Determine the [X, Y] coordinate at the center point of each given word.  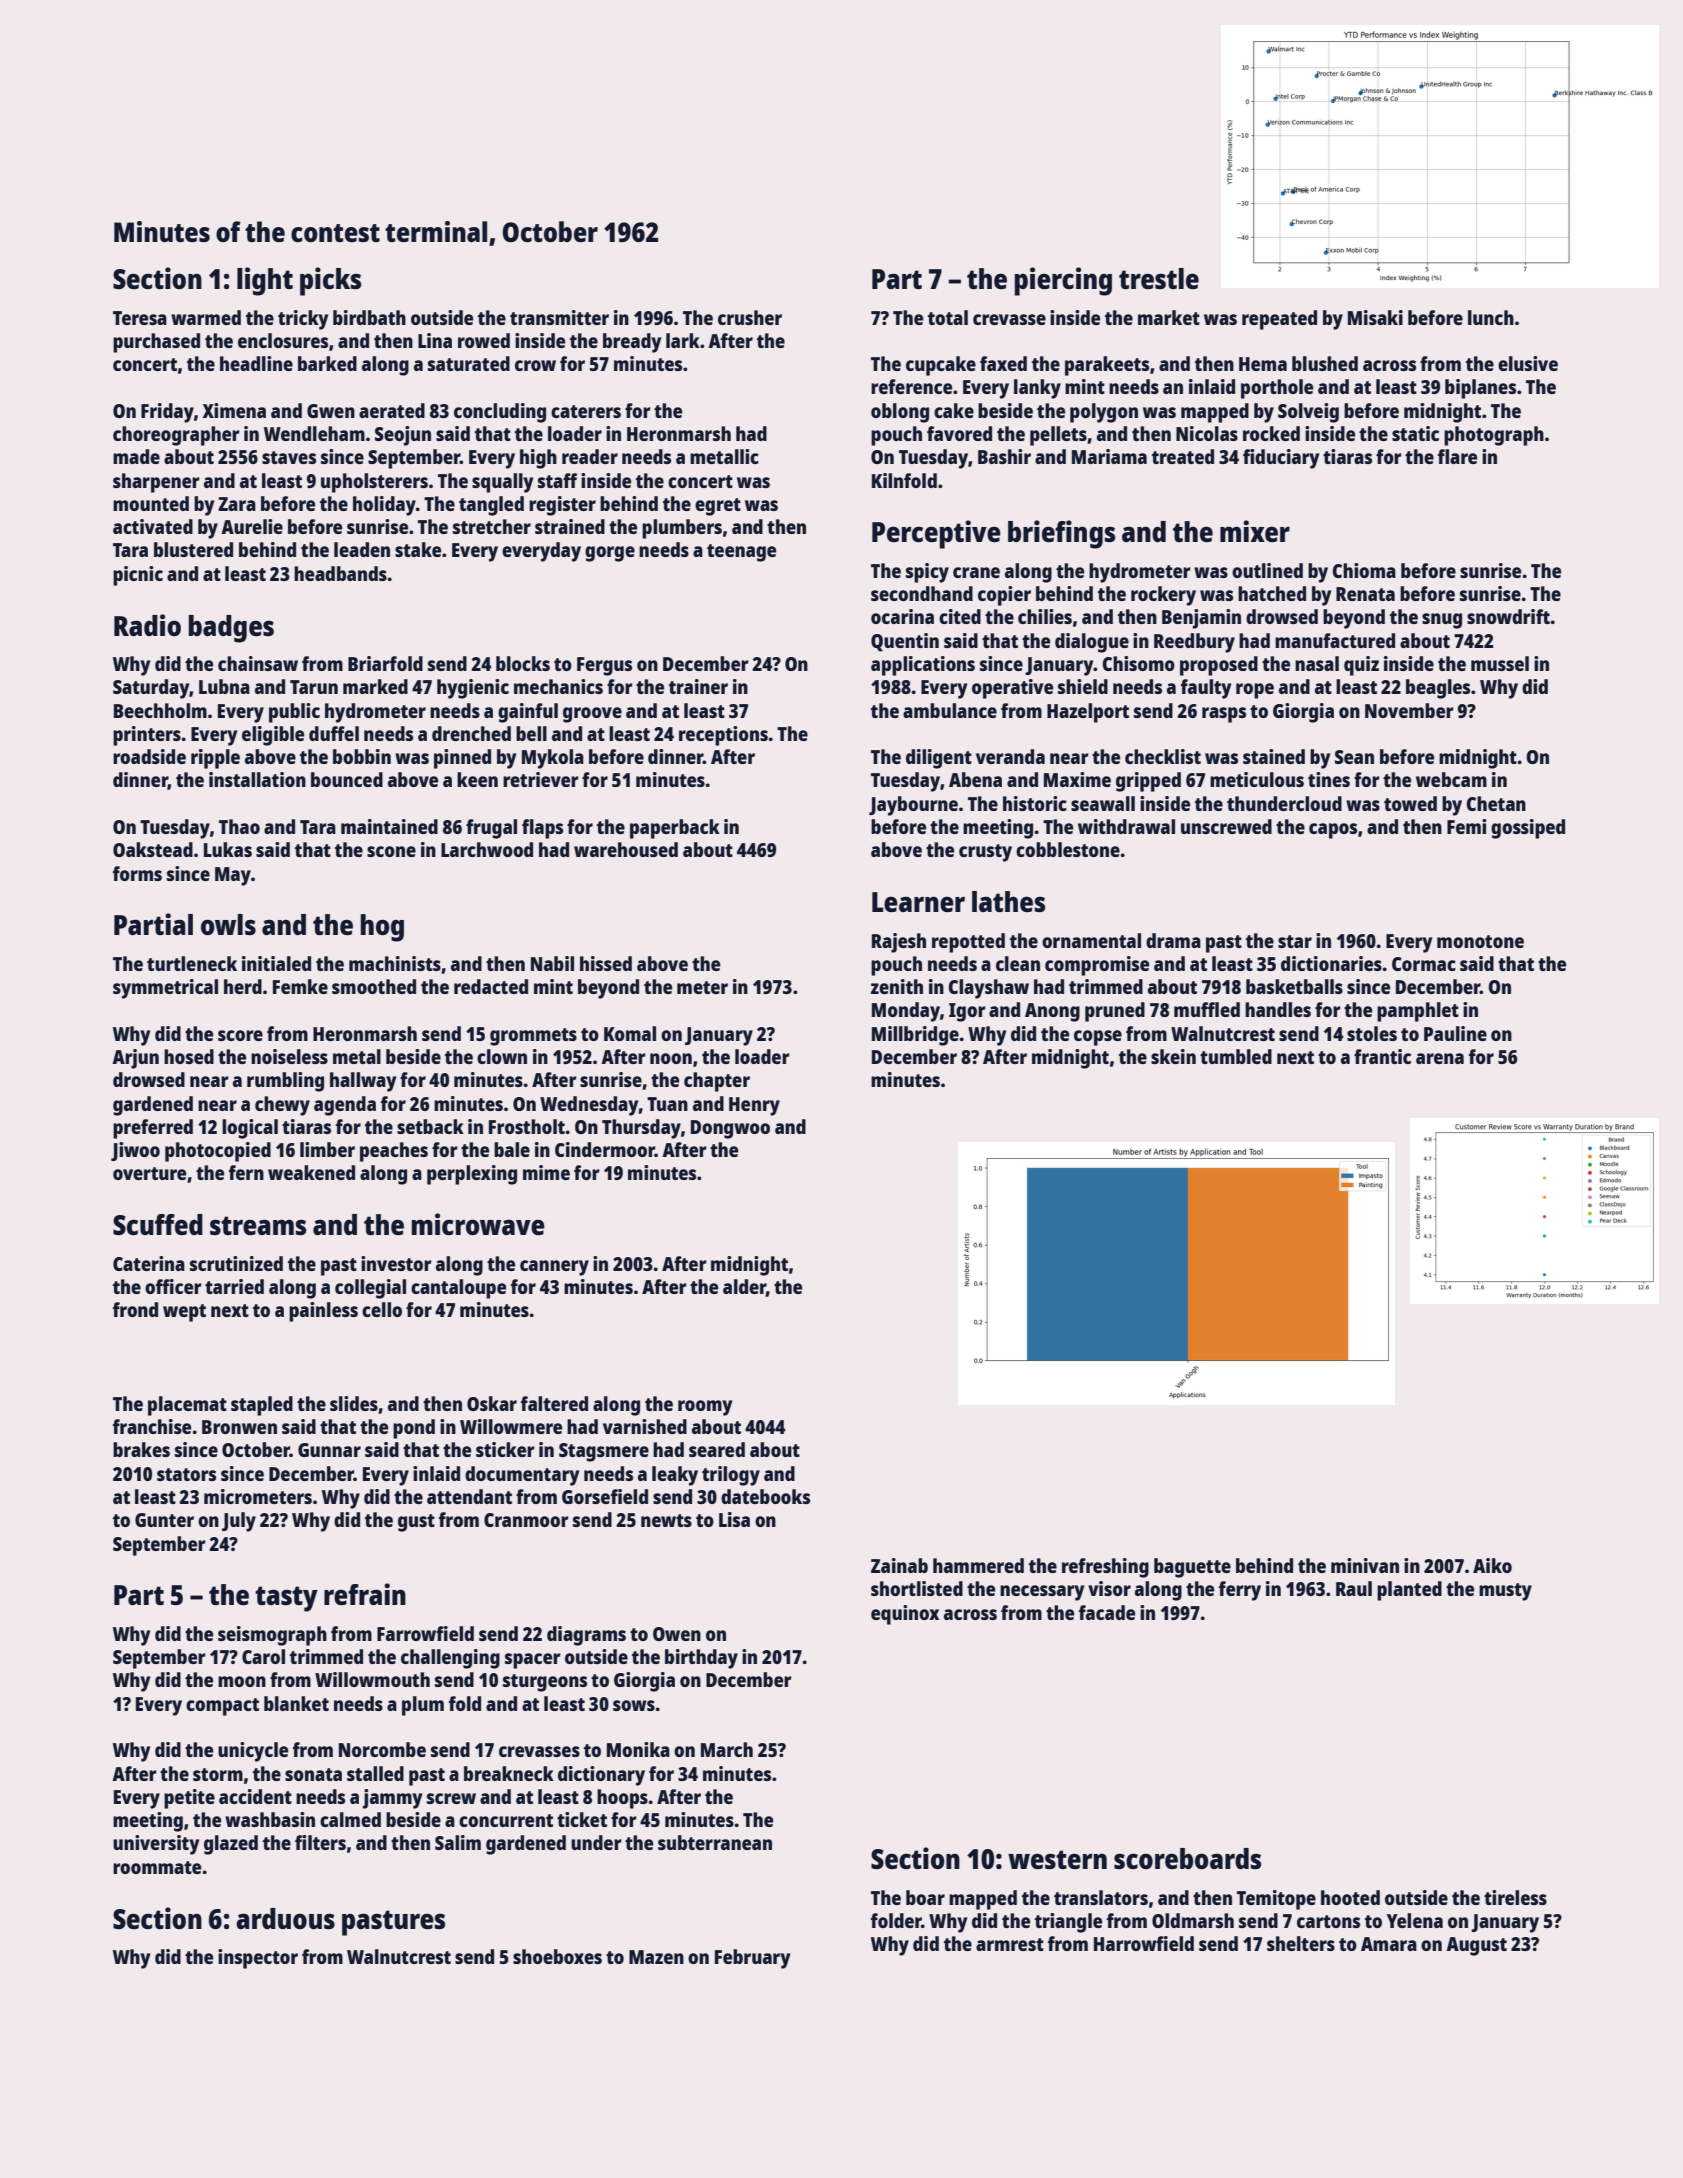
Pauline [1455, 1033]
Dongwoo [730, 1129]
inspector [258, 1959]
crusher [750, 317]
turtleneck [192, 963]
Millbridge [915, 1036]
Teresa [140, 318]
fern [246, 1172]
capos [1333, 831]
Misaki [1375, 317]
